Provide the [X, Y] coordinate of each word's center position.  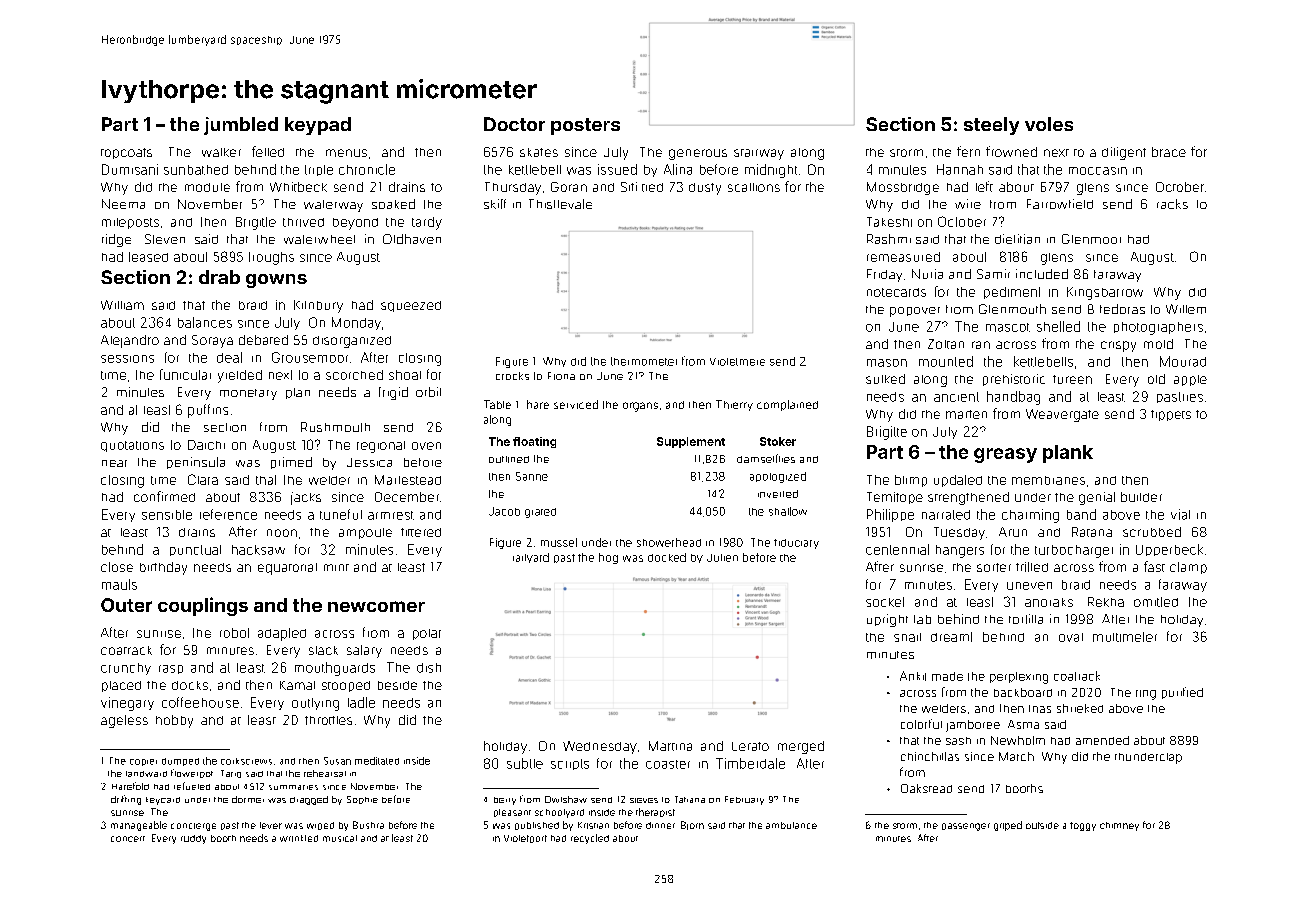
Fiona [561, 376]
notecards [896, 292]
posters [585, 126]
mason [887, 363]
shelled [1058, 326]
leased [148, 257]
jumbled [241, 126]
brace [1169, 152]
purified [1182, 693]
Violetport [525, 839]
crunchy [126, 669]
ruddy [193, 839]
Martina [670, 746]
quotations [132, 446]
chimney [1119, 826]
